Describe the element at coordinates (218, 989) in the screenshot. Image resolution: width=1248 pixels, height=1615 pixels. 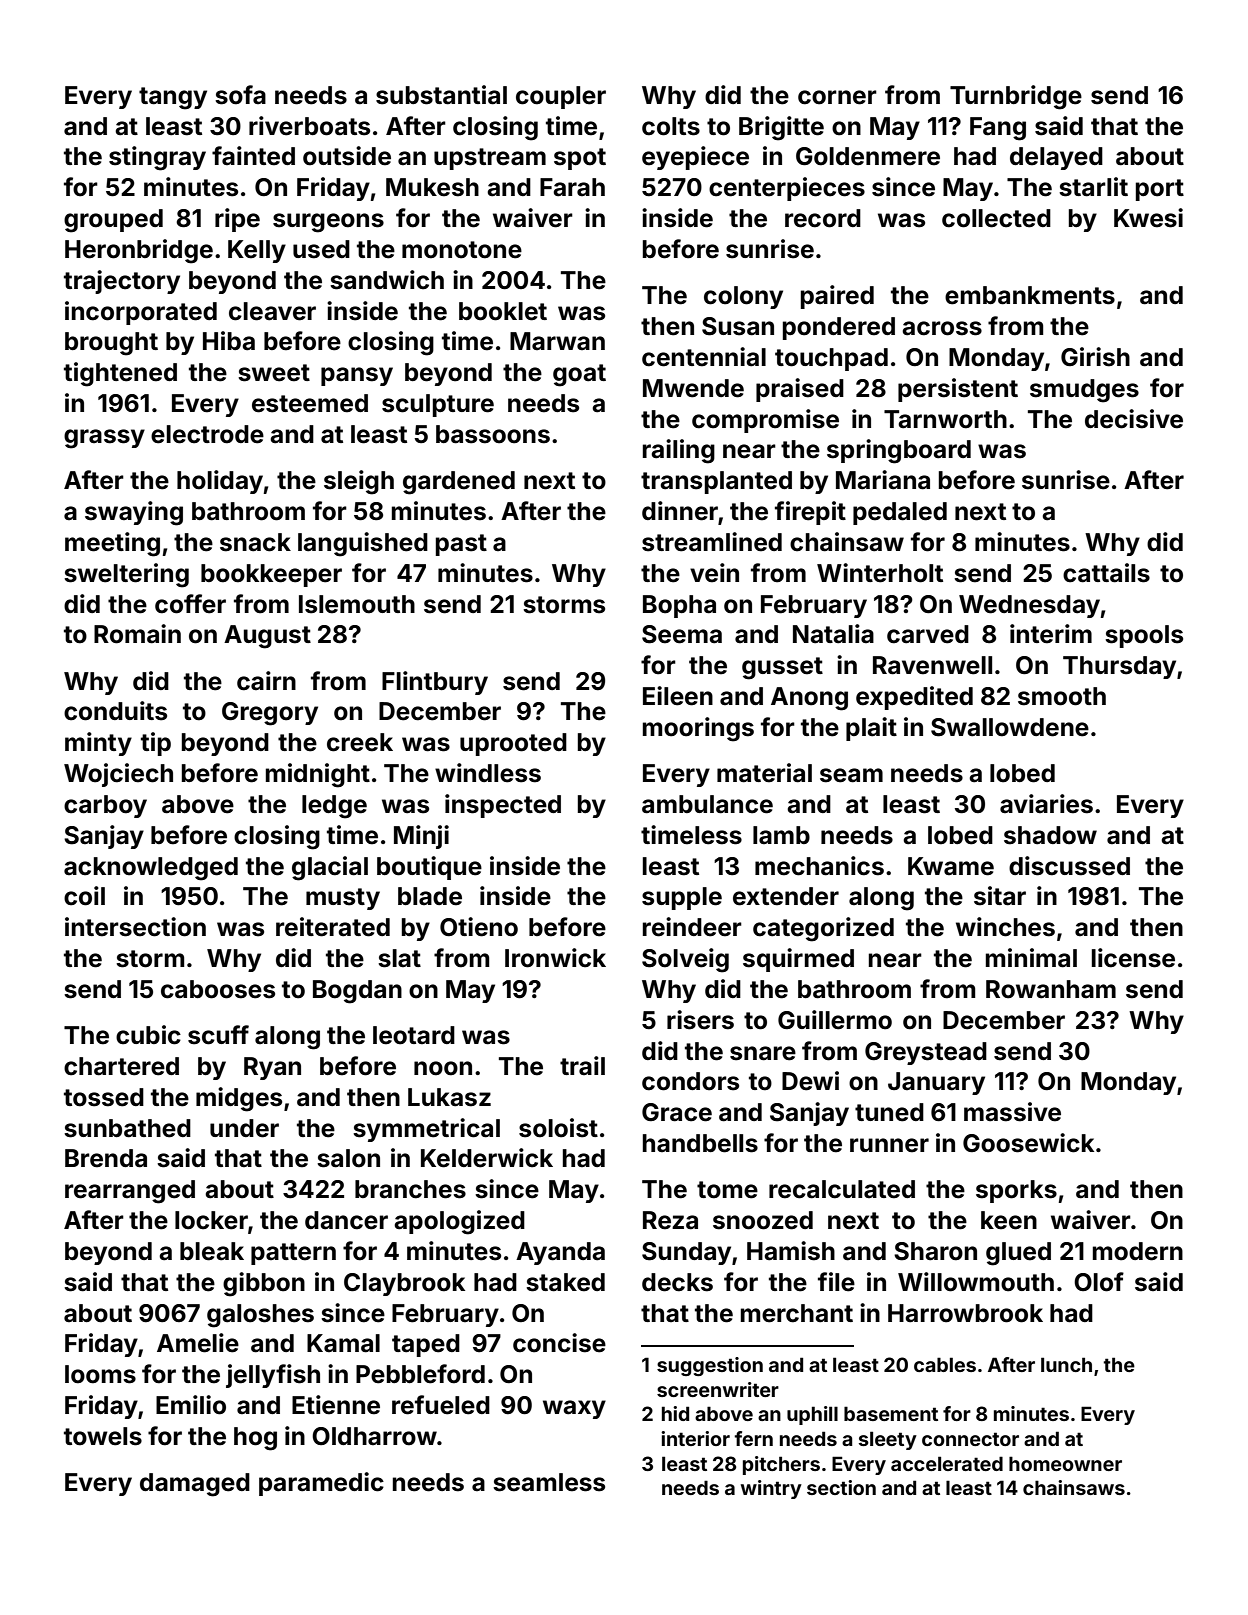
I see `cabooses` at that location.
